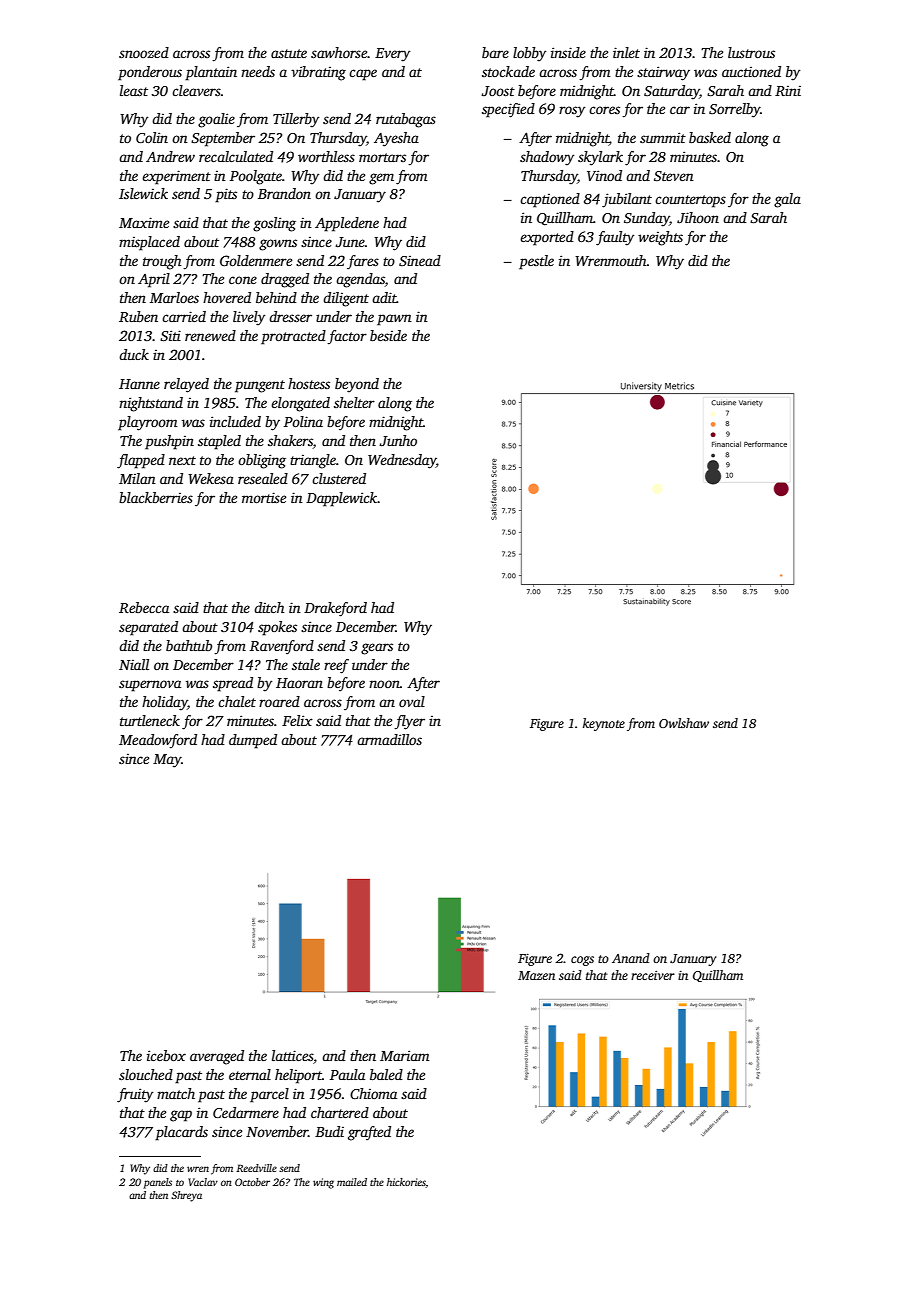 This screenshot has width=924, height=1308. What do you see at coordinates (663, 137) in the screenshot?
I see `summit` at bounding box center [663, 137].
